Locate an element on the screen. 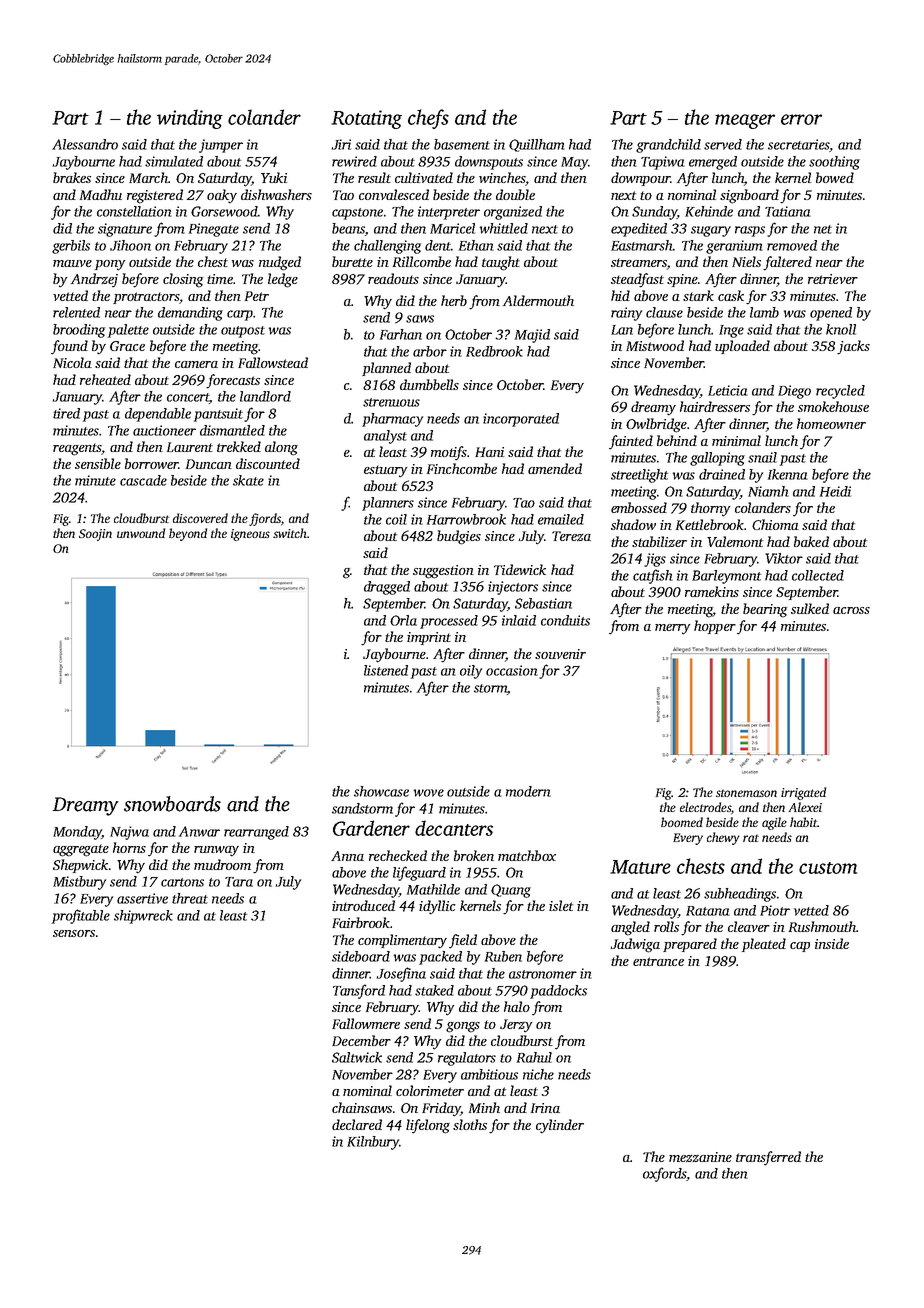 The height and width of the screenshot is (1308, 924). Chioma is located at coordinates (775, 524).
